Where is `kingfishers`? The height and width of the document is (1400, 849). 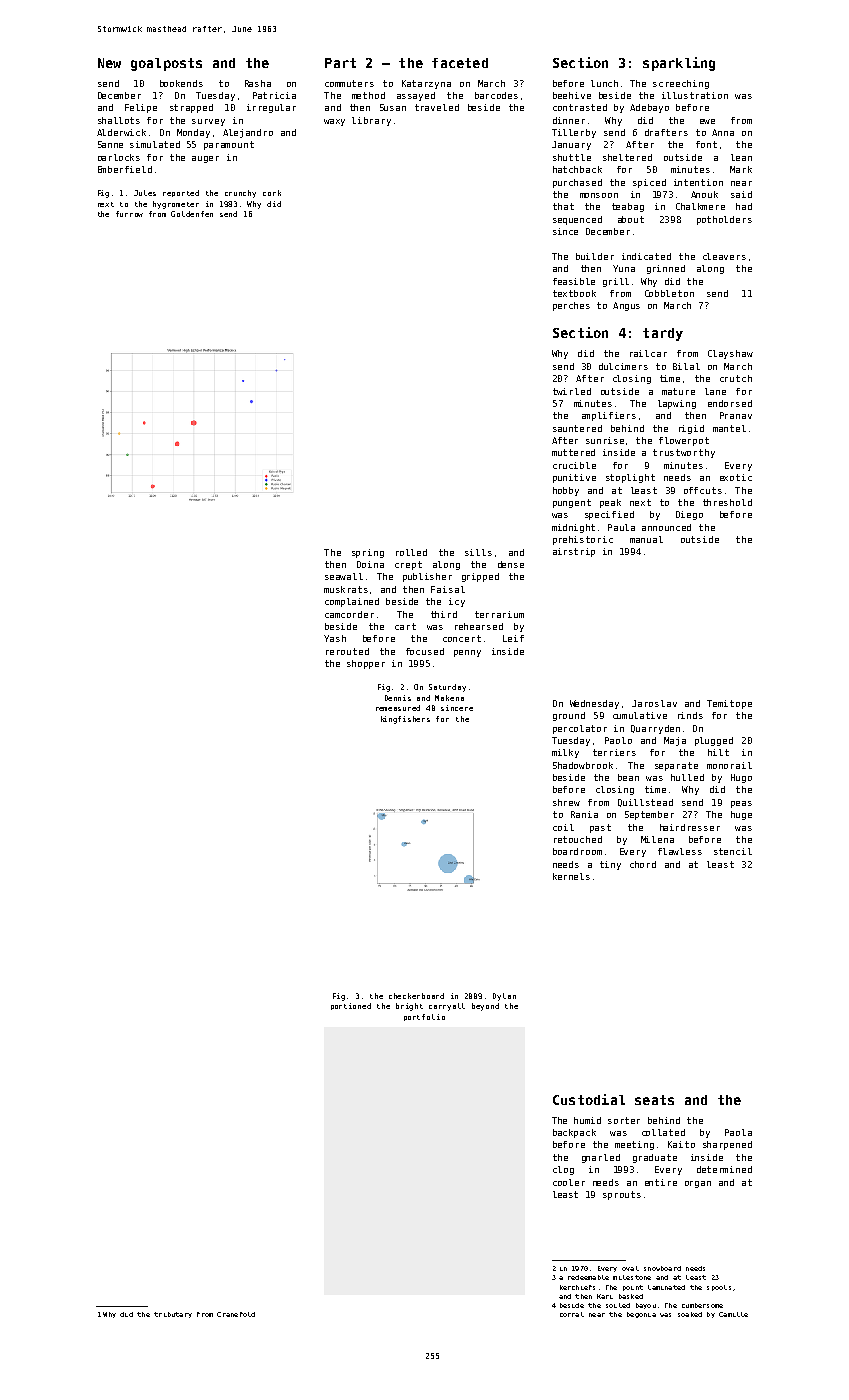
kingfishers is located at coordinates (405, 720).
